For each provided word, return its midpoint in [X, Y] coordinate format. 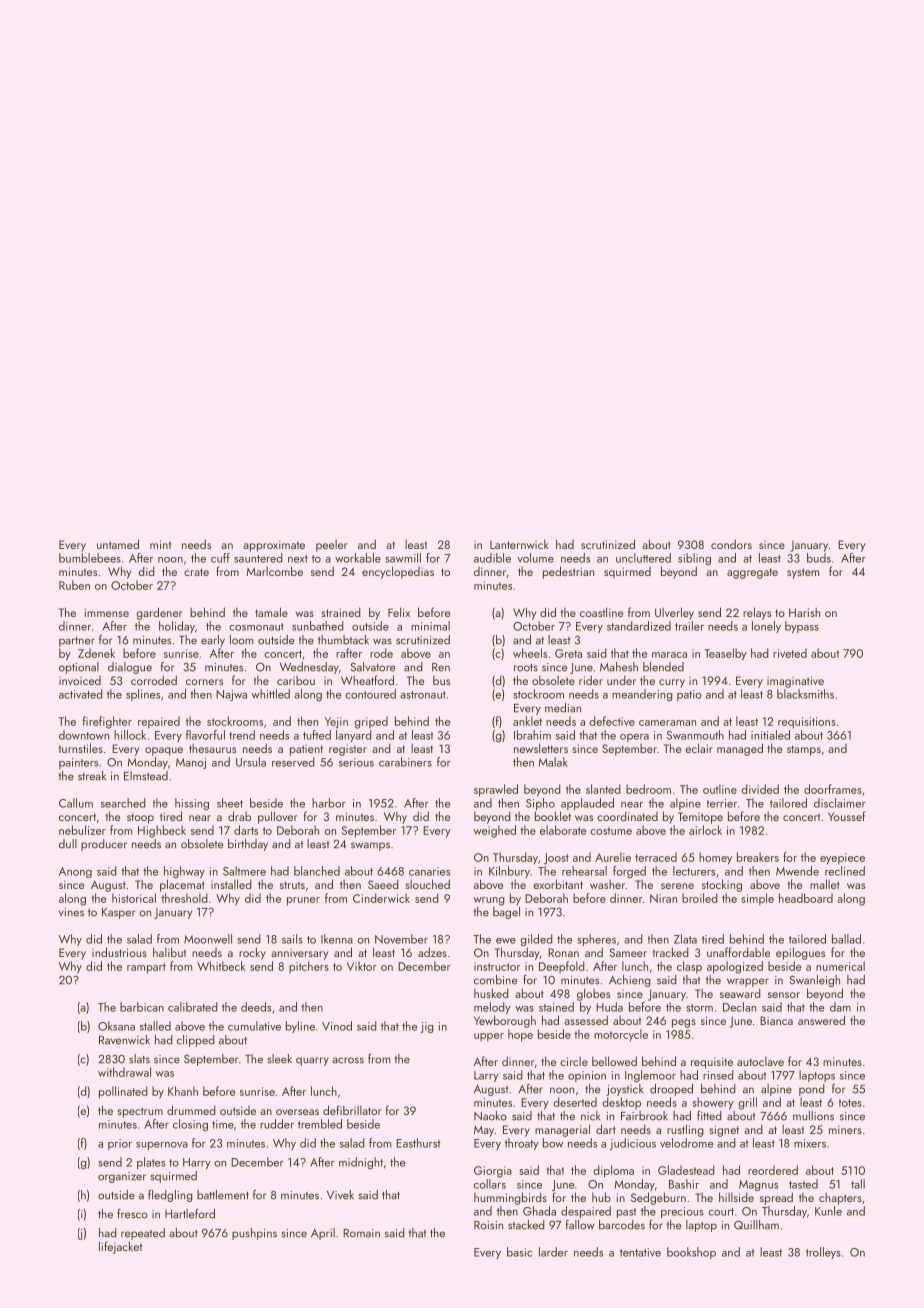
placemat [182, 885]
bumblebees [90, 558]
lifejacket [120, 1247]
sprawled [496, 790]
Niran [663, 898]
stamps [804, 750]
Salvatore [372, 667]
